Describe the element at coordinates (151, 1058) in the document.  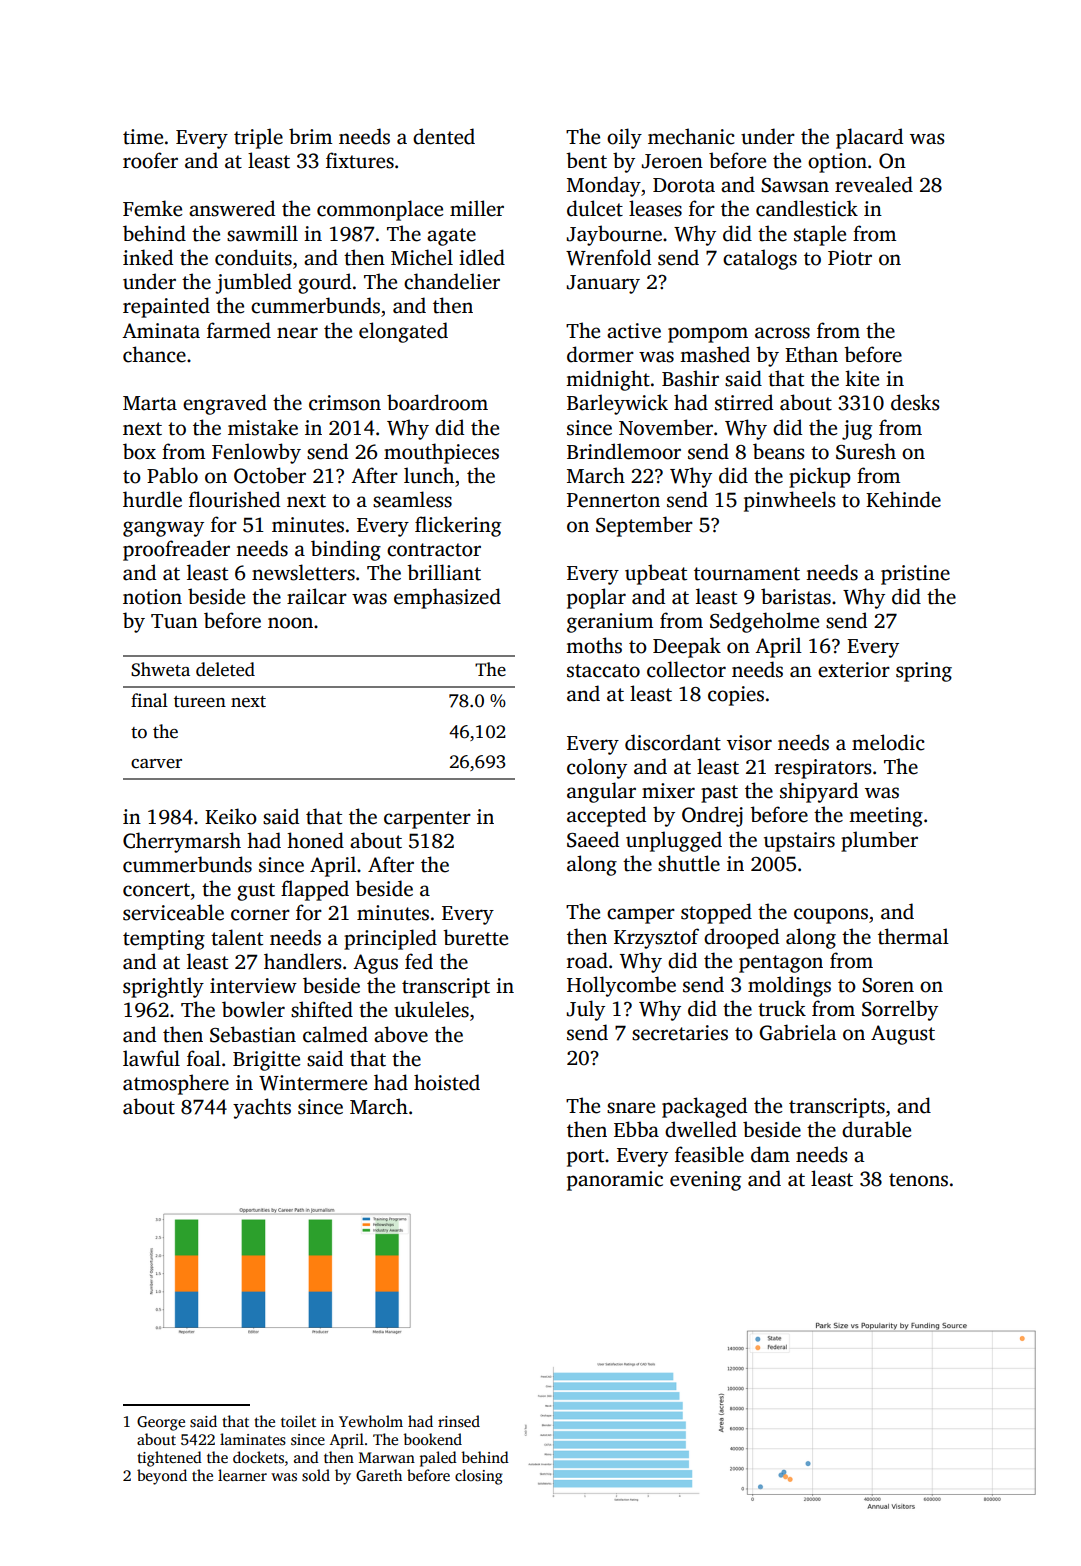
I see `lawful` at that location.
